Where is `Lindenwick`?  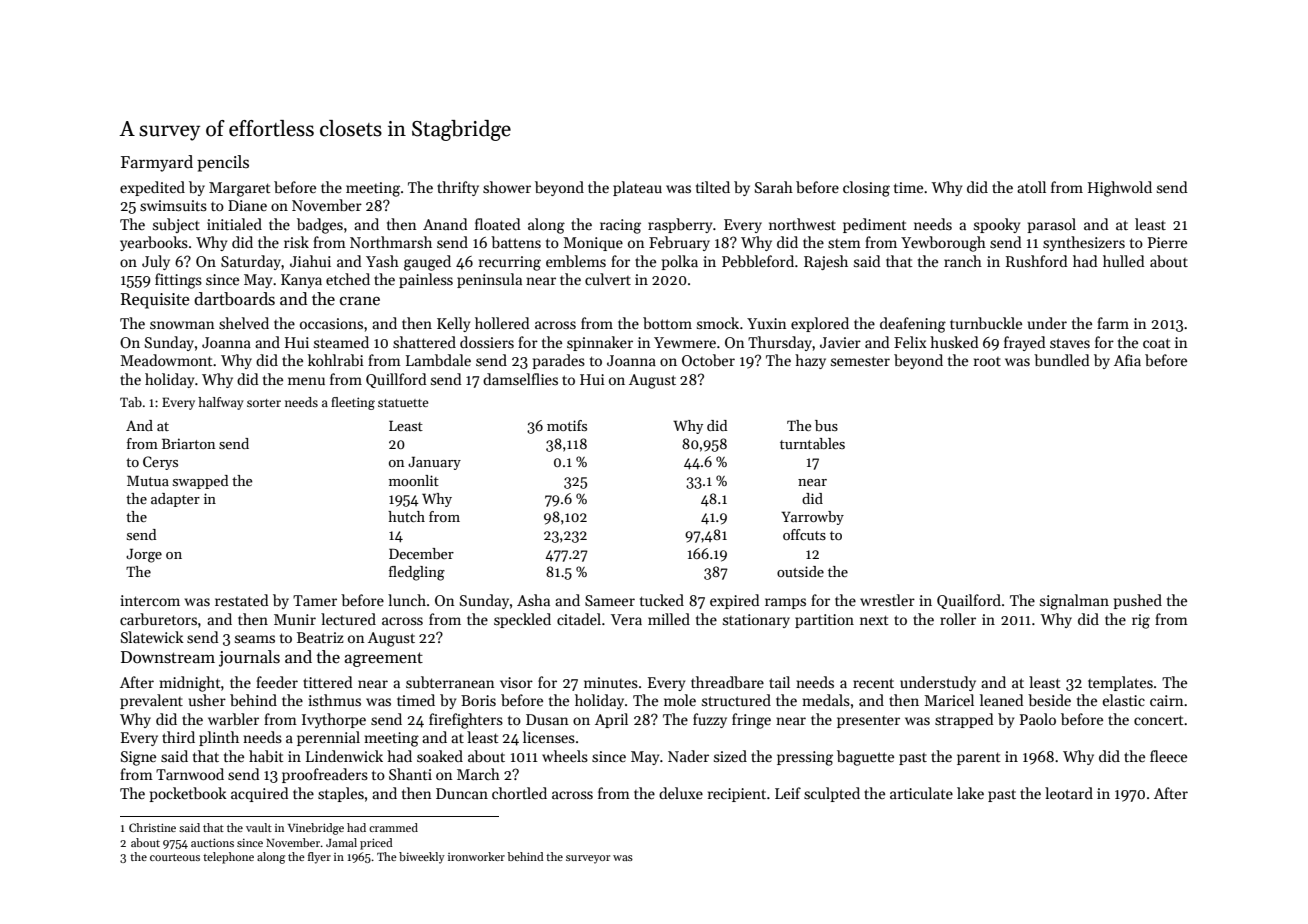
Lindenwick is located at coordinates (344, 756).
